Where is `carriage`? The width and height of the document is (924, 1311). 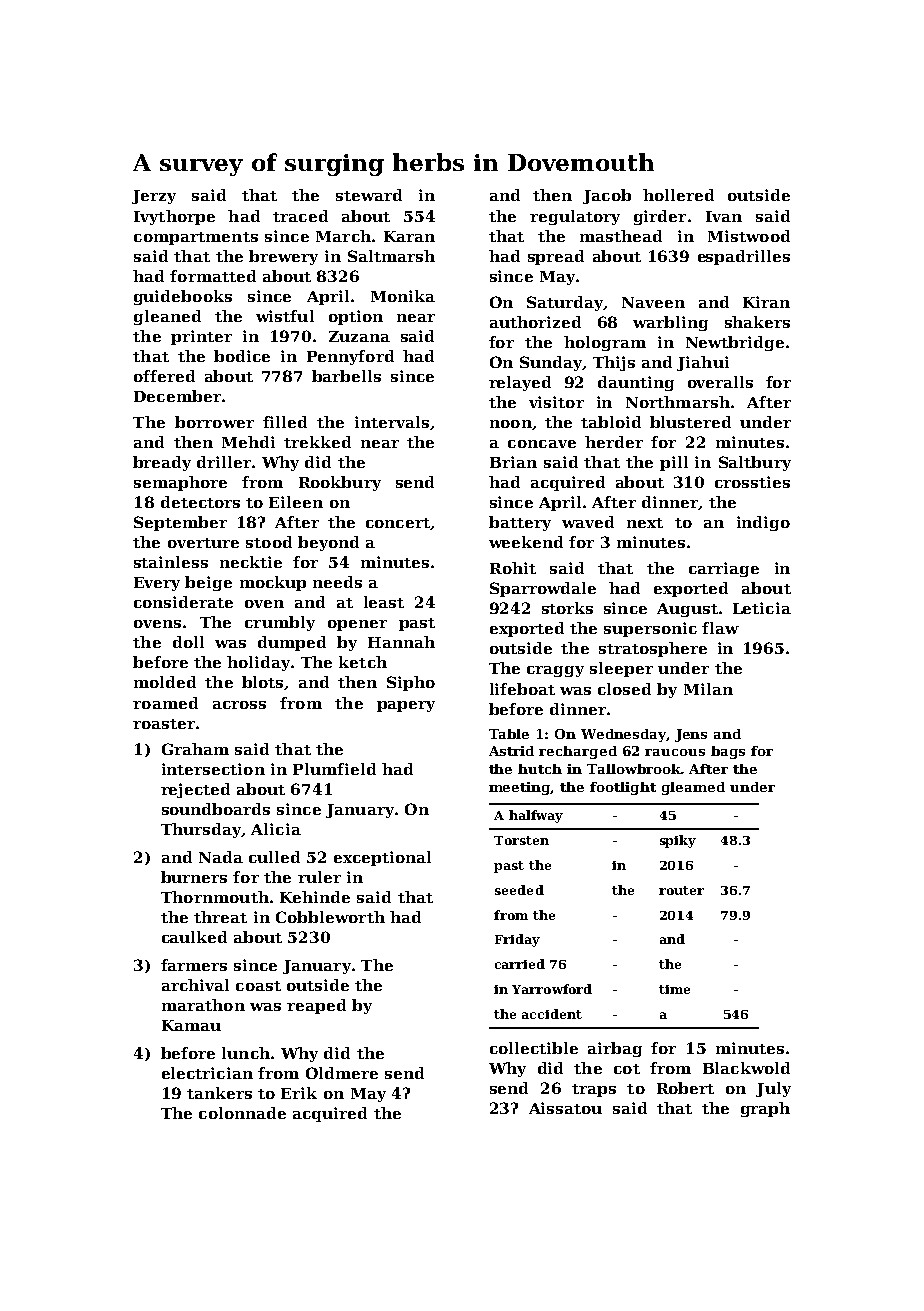 carriage is located at coordinates (724, 569).
